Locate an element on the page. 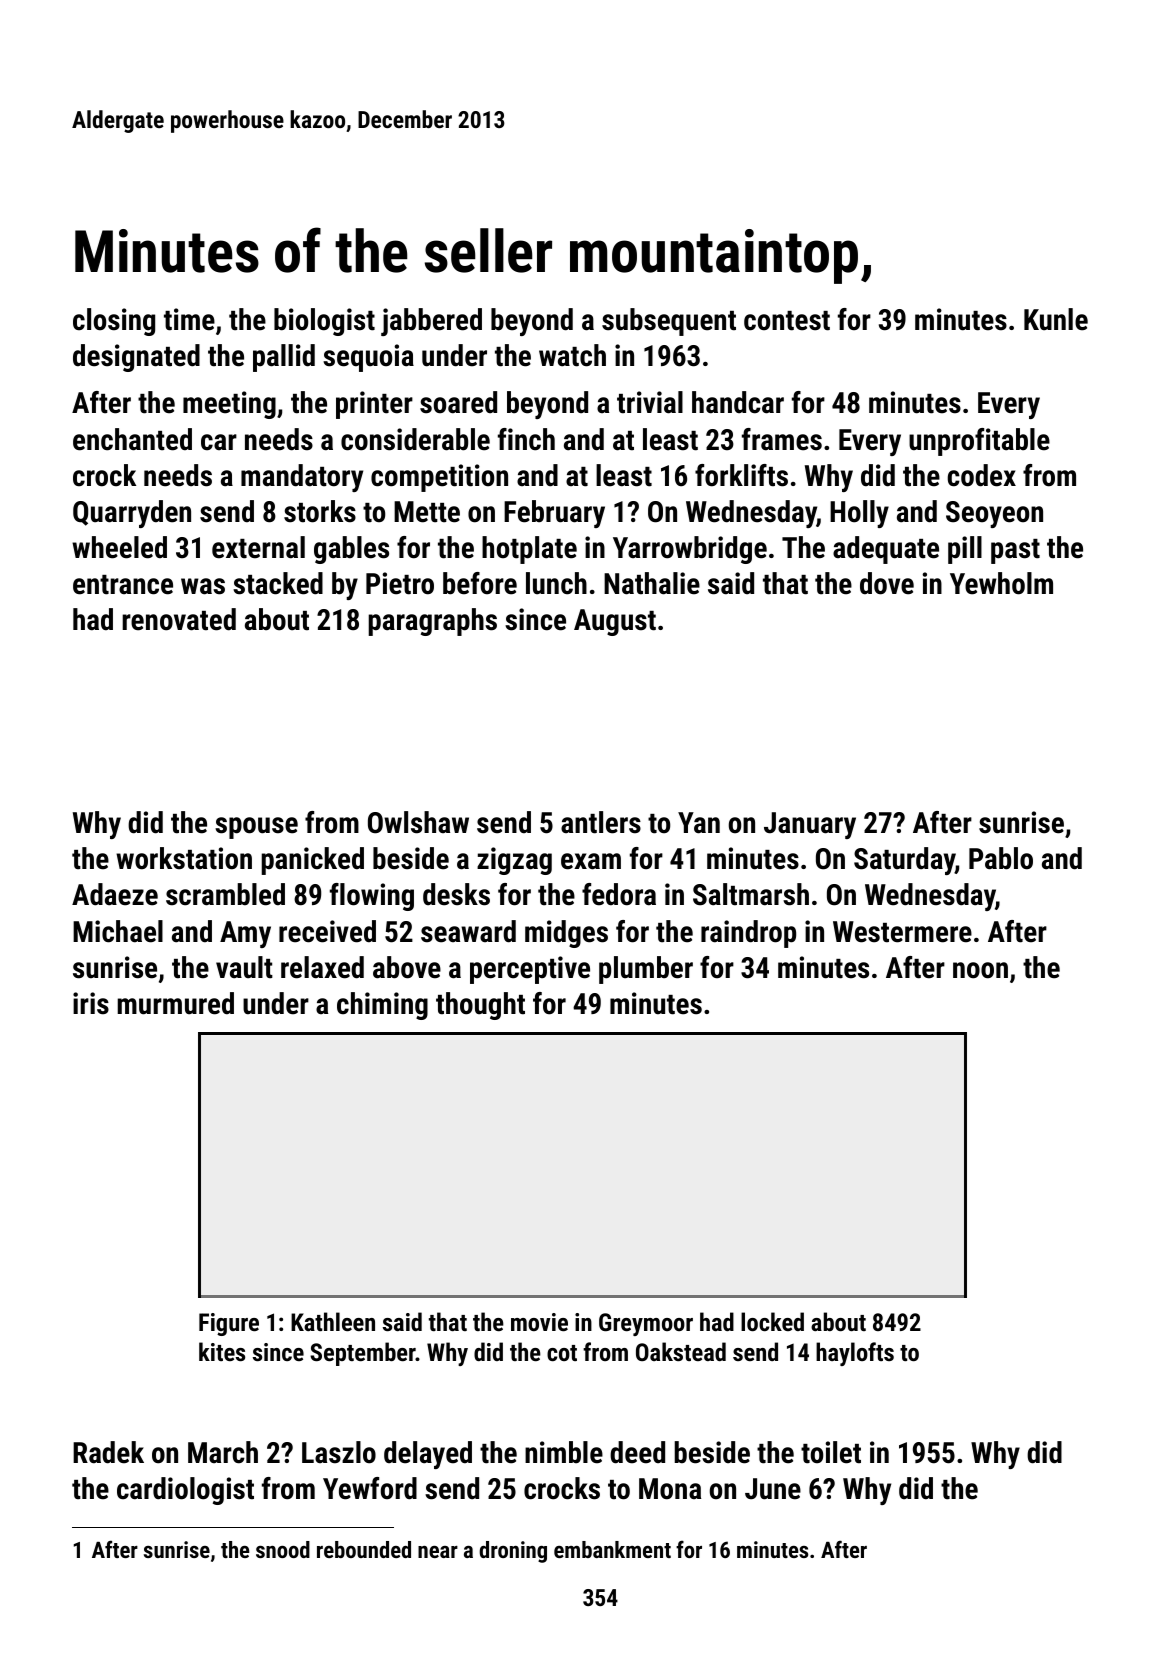 The height and width of the page is (1654, 1165). Kunle is located at coordinates (1056, 319).
